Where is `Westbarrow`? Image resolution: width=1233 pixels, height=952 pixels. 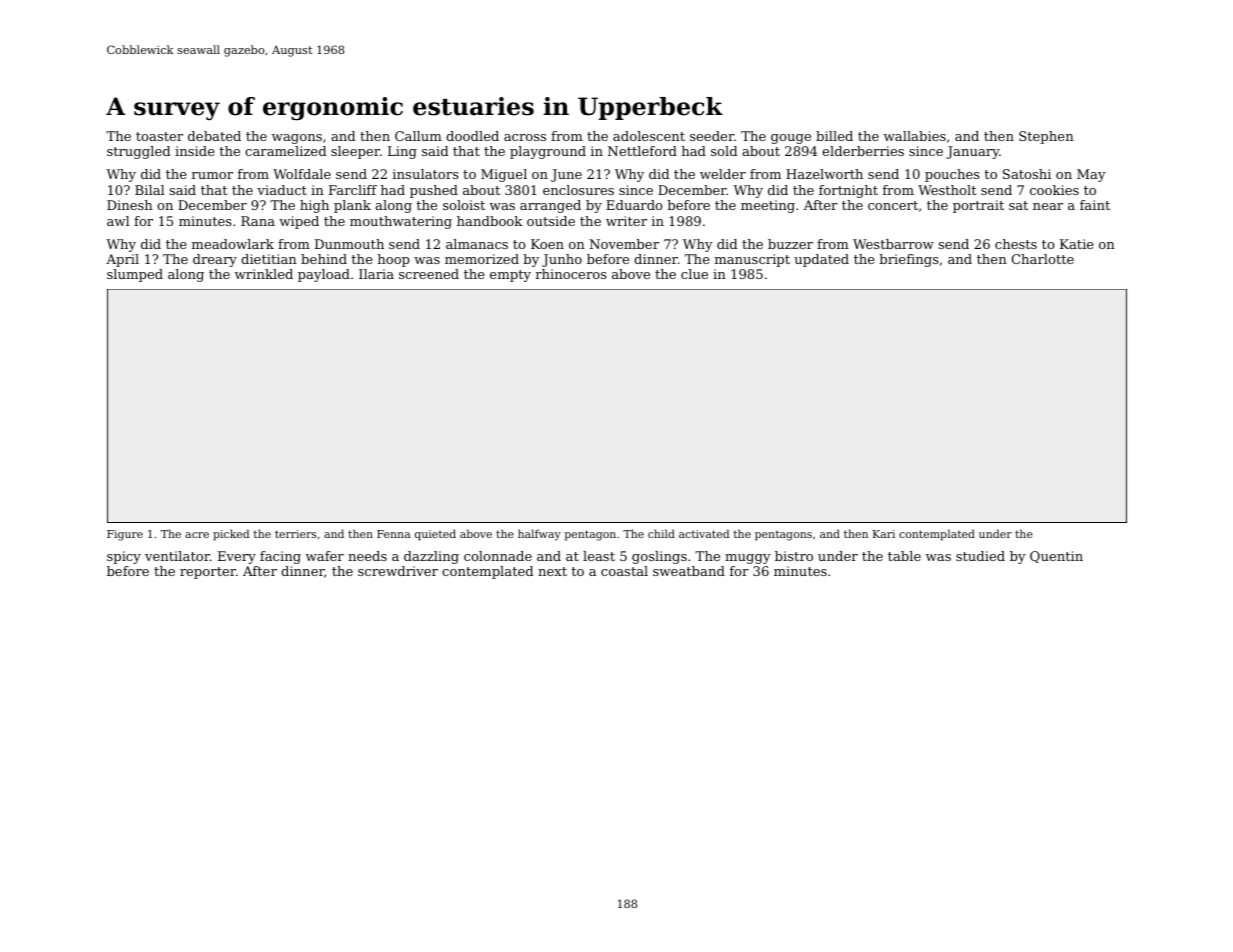 Westbarrow is located at coordinates (893, 244).
